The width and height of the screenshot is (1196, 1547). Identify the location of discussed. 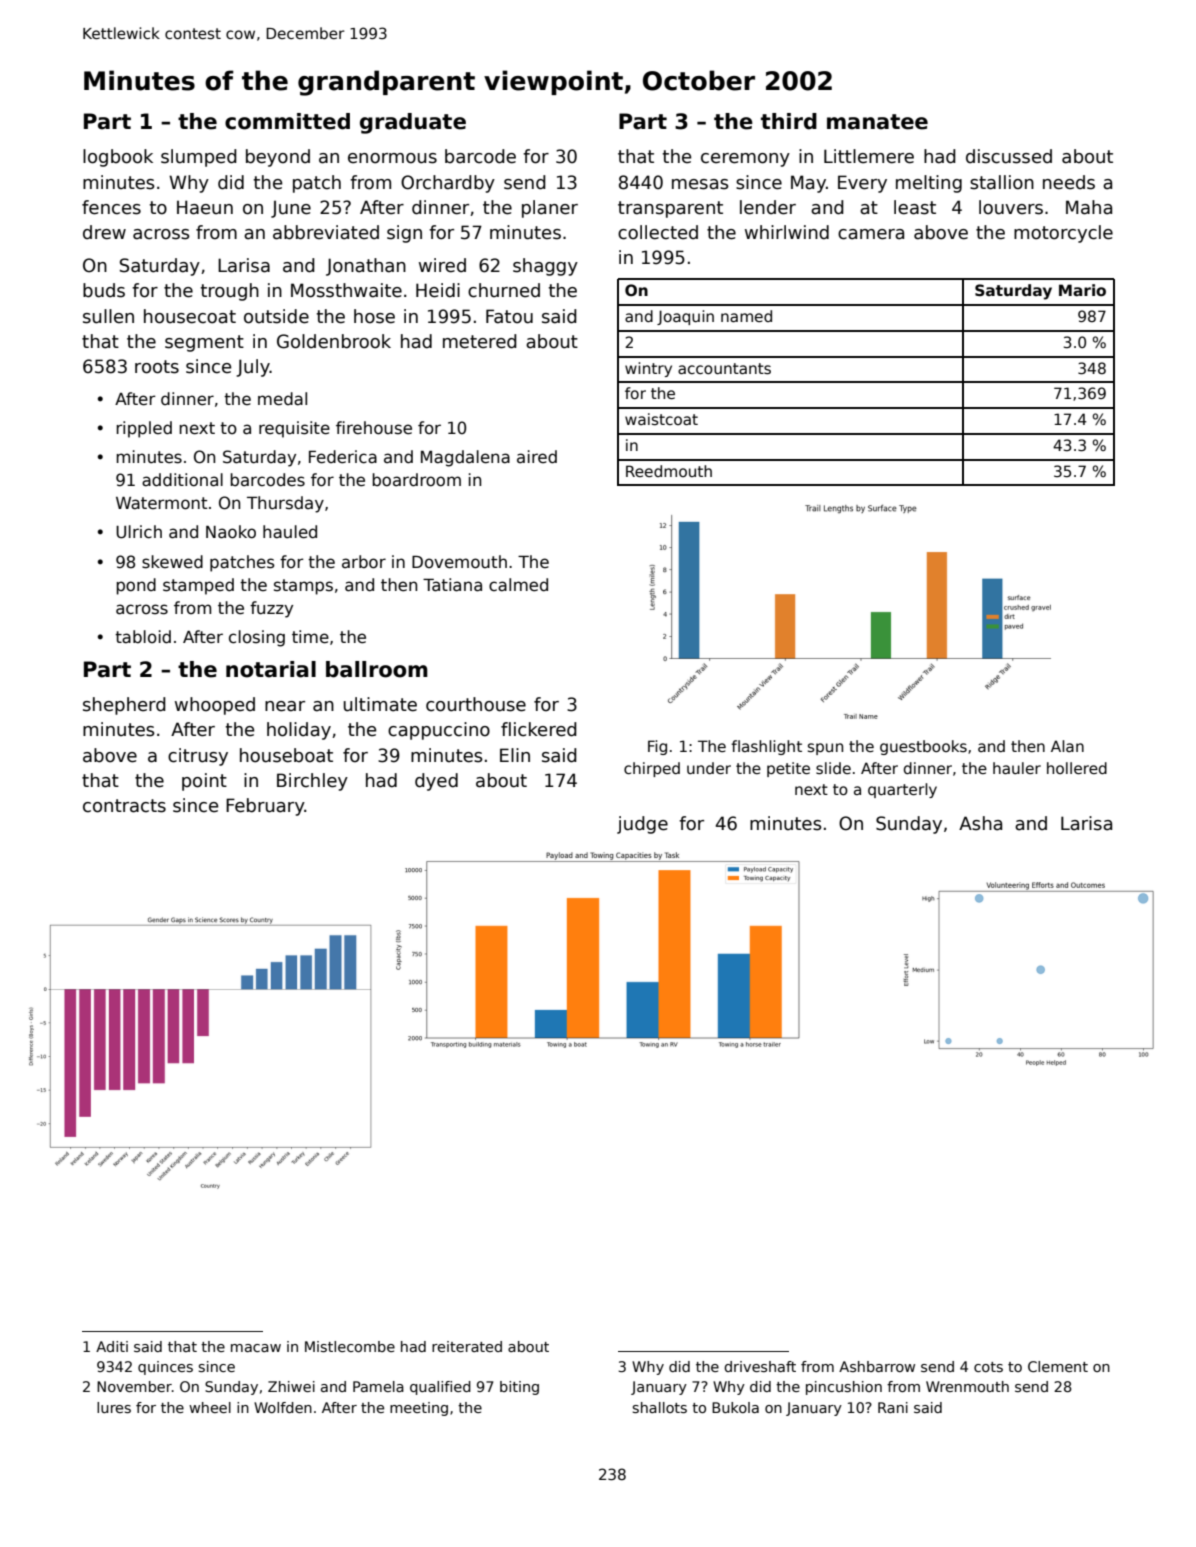
(1009, 156).
